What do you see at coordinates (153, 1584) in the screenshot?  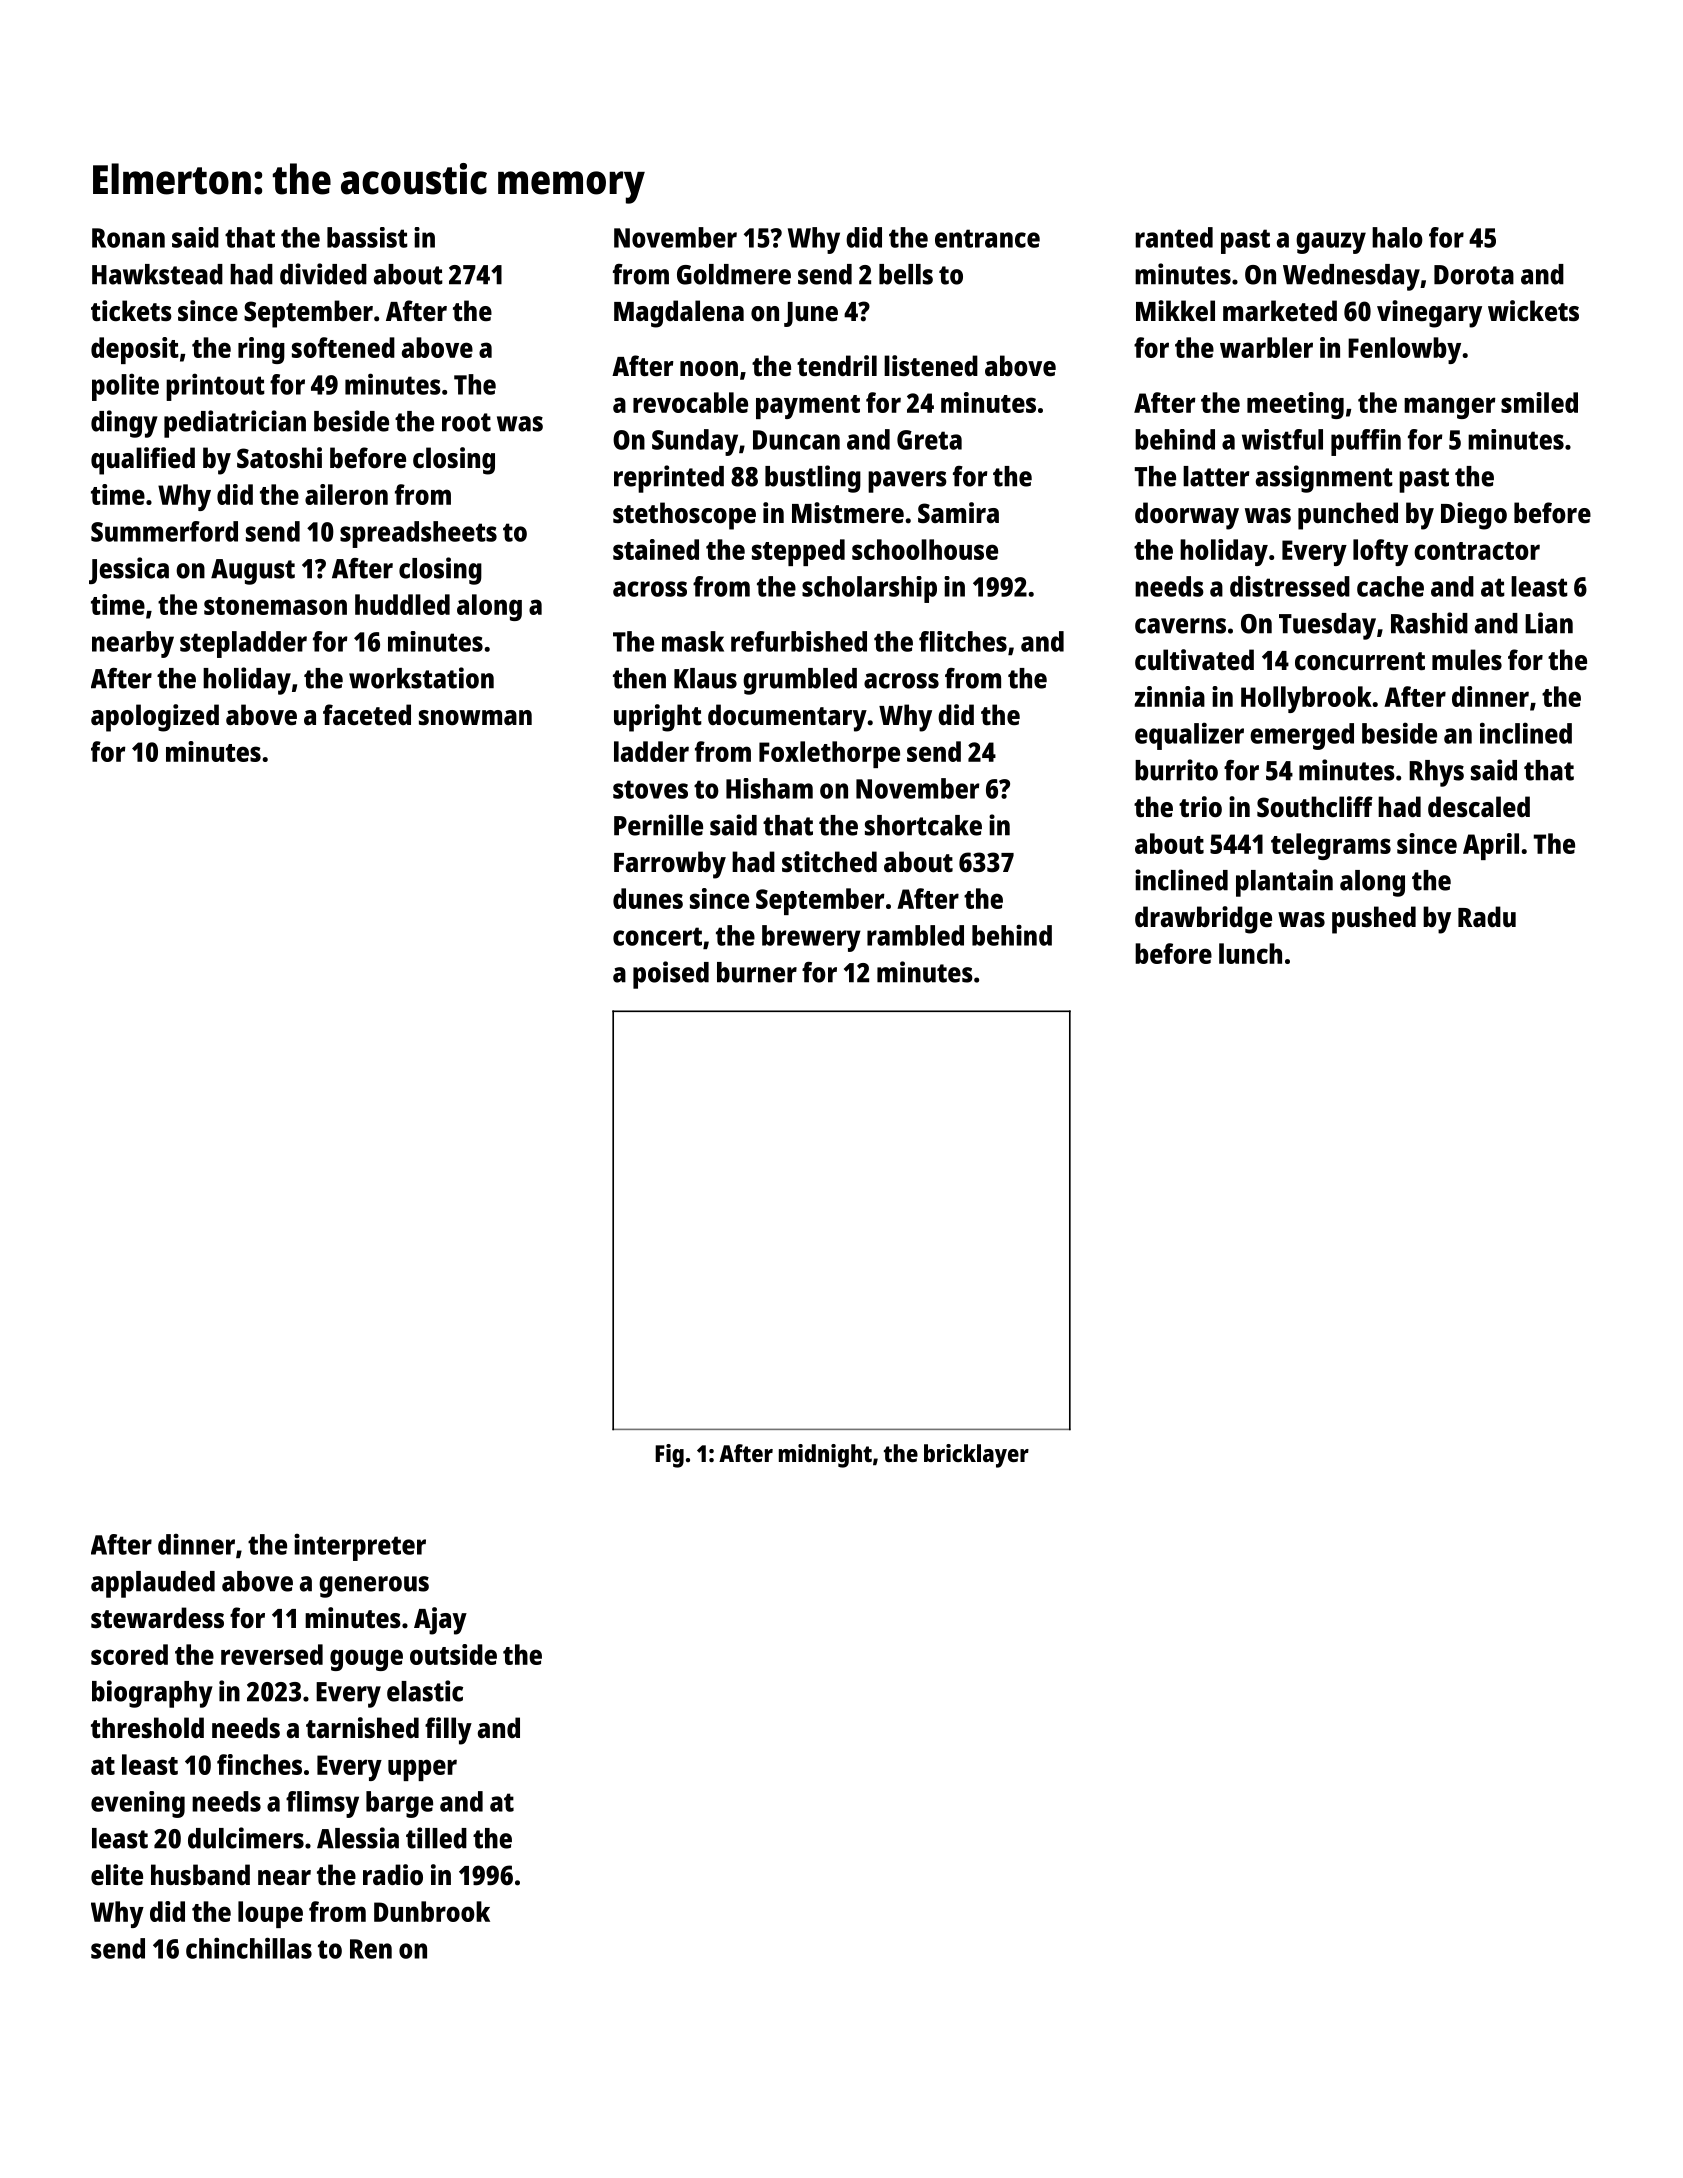 I see `applauded` at bounding box center [153, 1584].
